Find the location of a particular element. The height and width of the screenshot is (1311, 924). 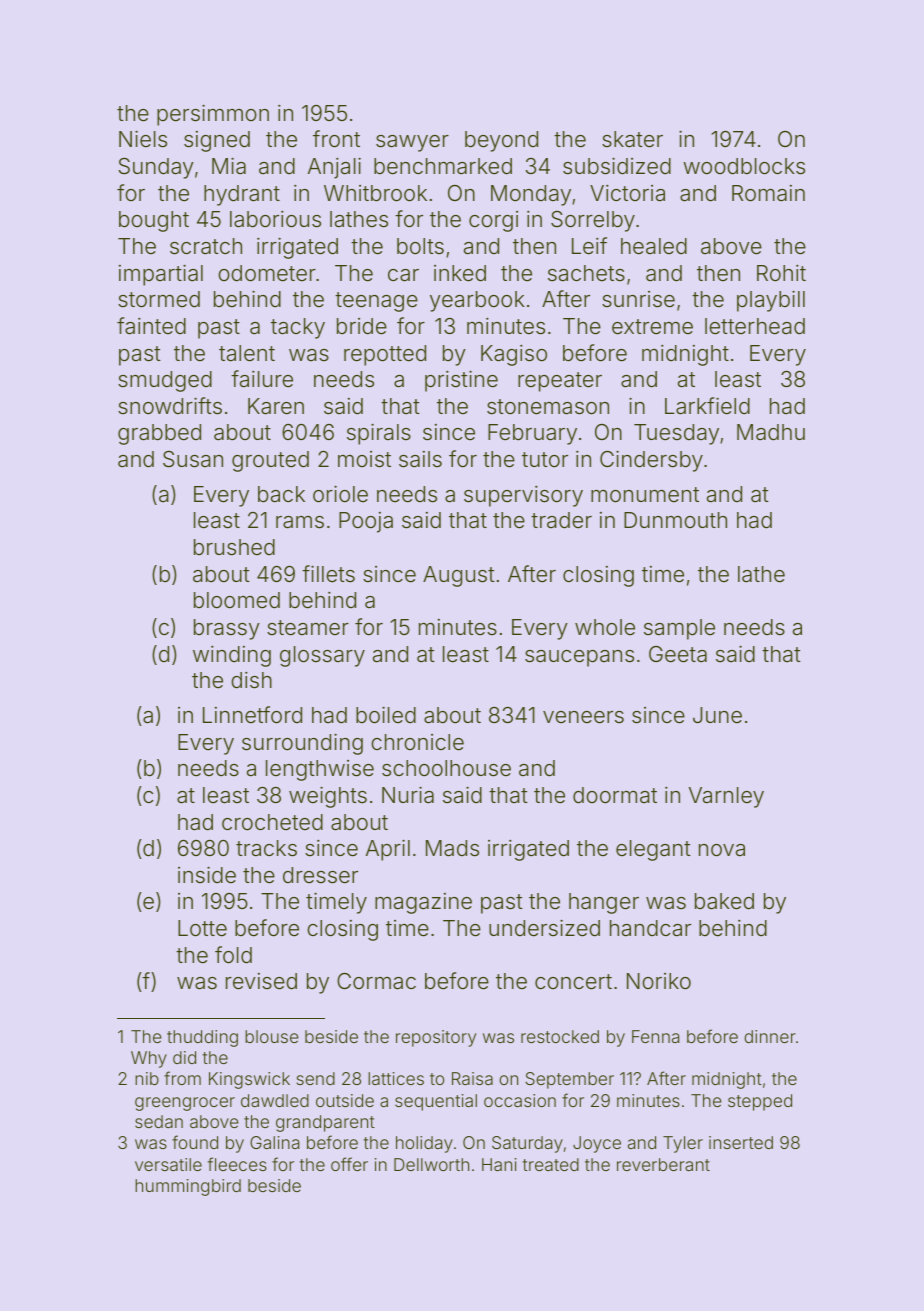

weights is located at coordinates (328, 797).
